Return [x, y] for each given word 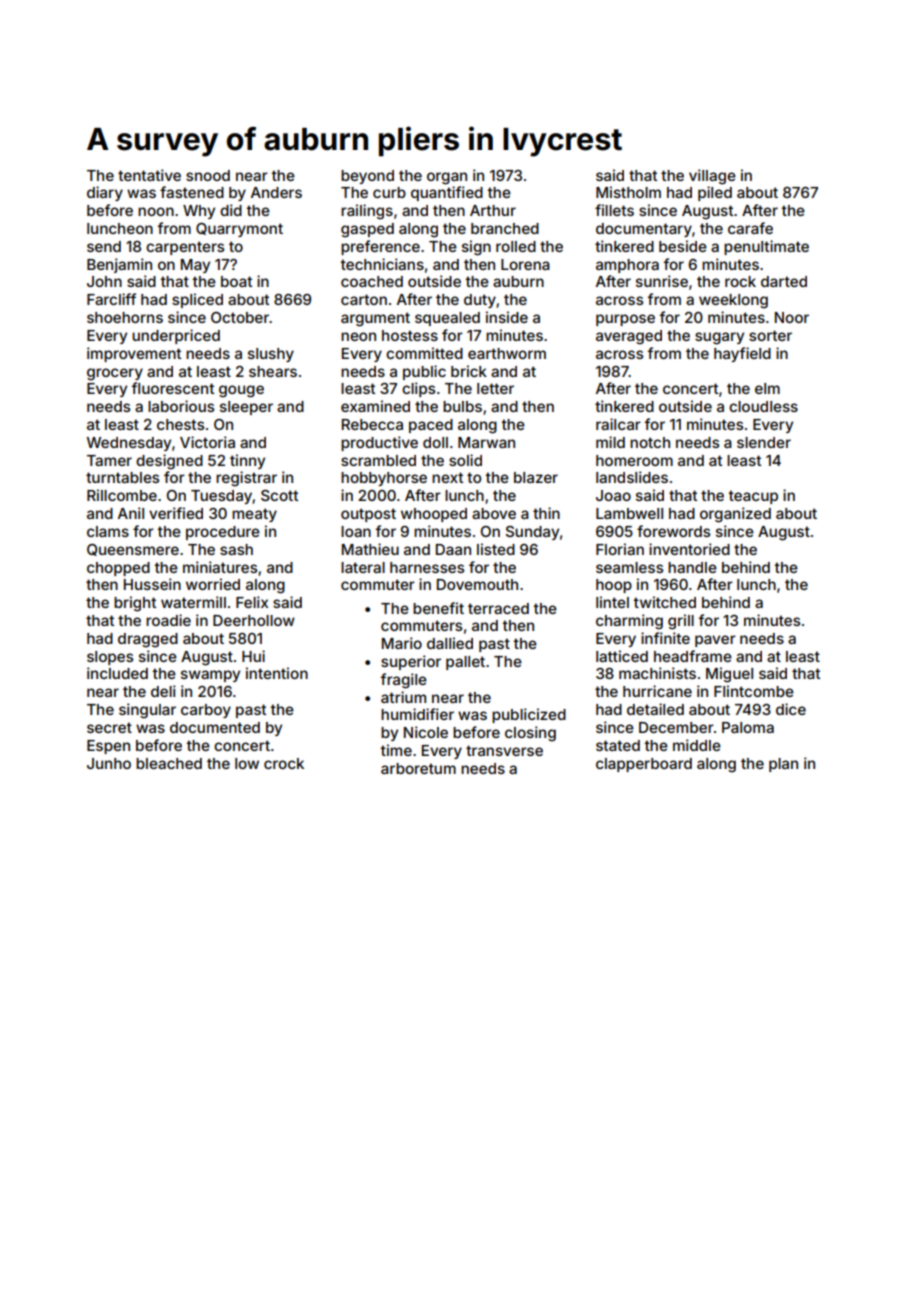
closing [530, 734]
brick [469, 371]
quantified [447, 193]
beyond [367, 177]
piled [715, 193]
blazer [536, 477]
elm [767, 388]
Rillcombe [122, 495]
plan [783, 765]
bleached [169, 763]
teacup [753, 497]
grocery [115, 374]
